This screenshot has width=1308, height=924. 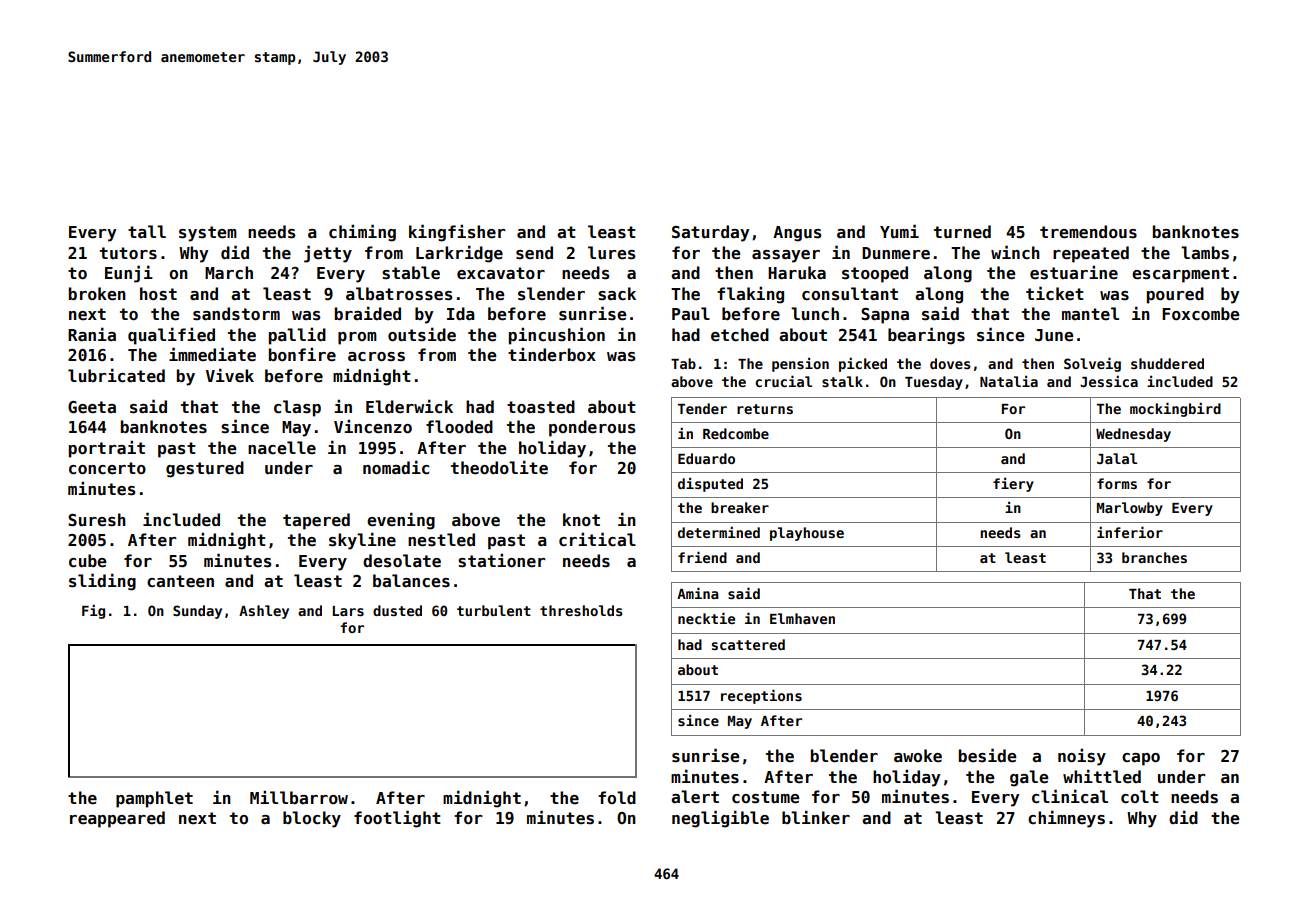 What do you see at coordinates (748, 644) in the screenshot?
I see `scattered` at bounding box center [748, 644].
